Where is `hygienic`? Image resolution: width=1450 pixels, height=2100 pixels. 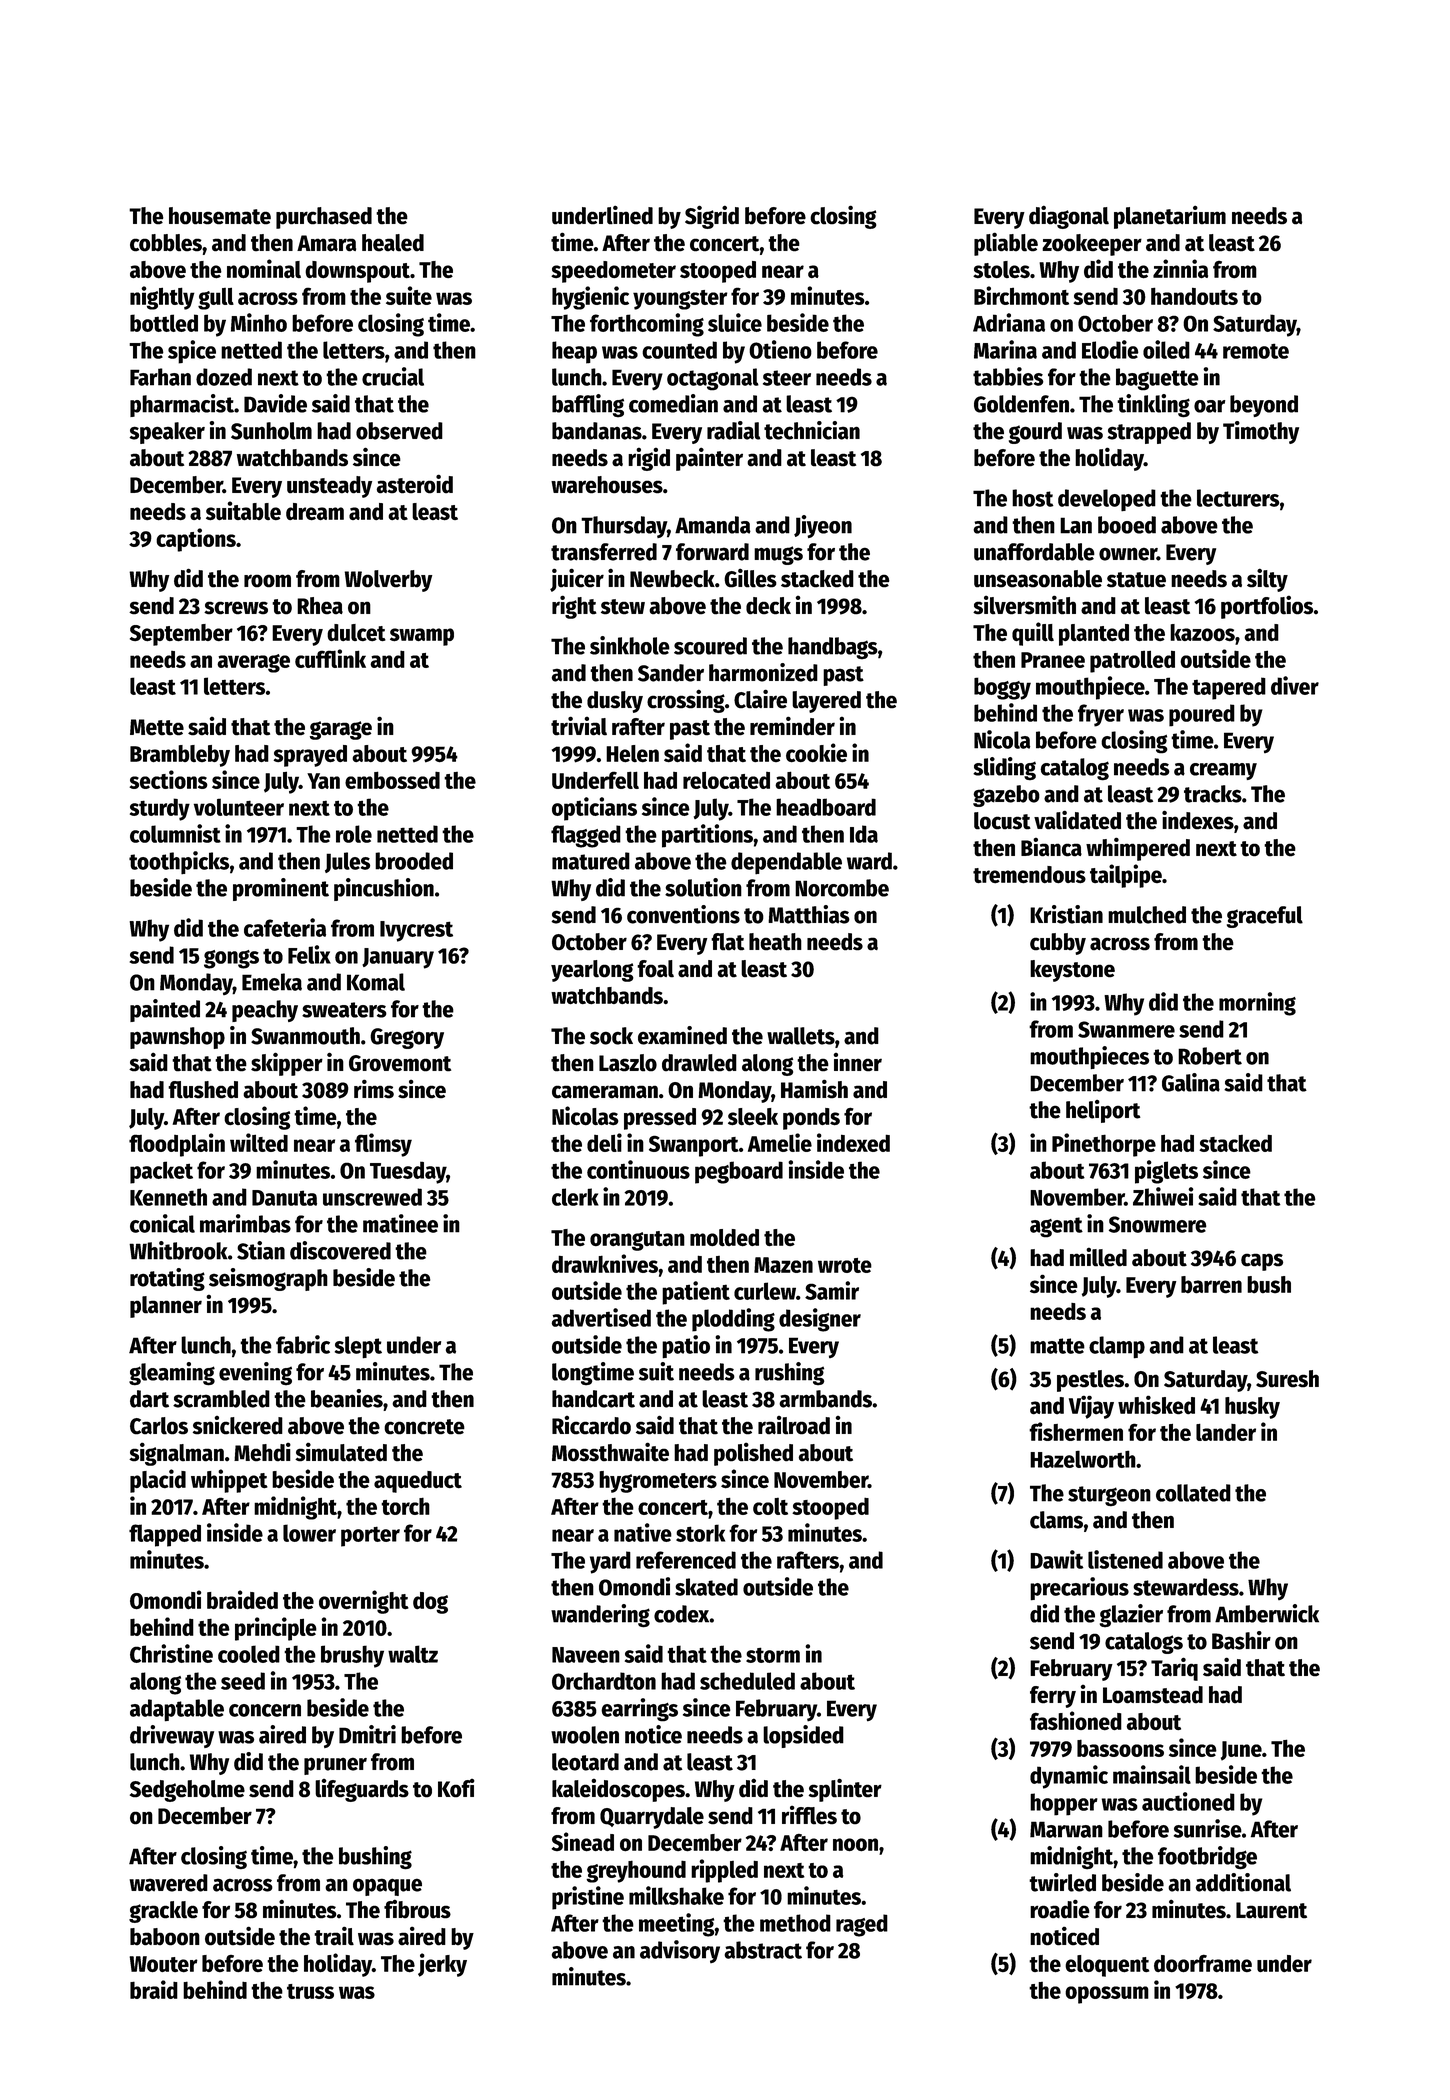
hygienic is located at coordinates (590, 298).
